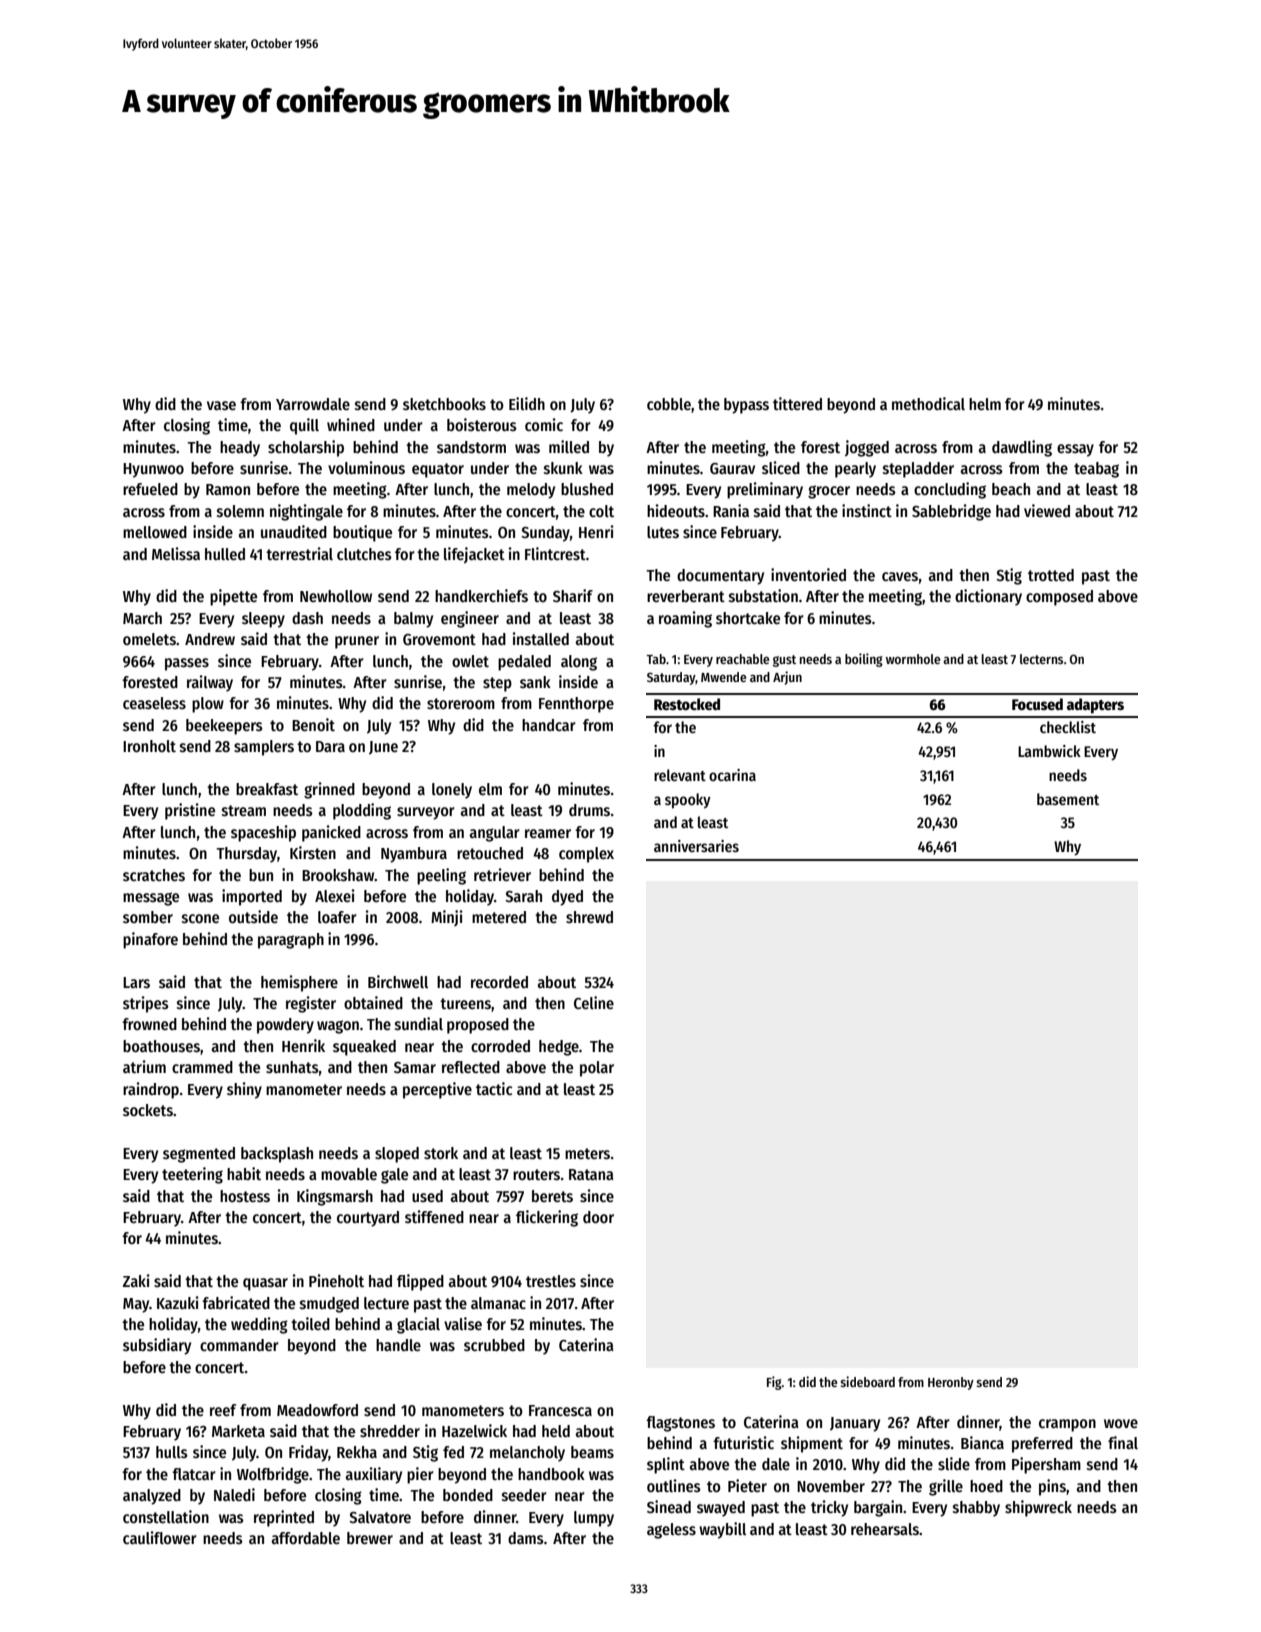  Describe the element at coordinates (1068, 799) in the screenshot. I see `basement` at that location.
